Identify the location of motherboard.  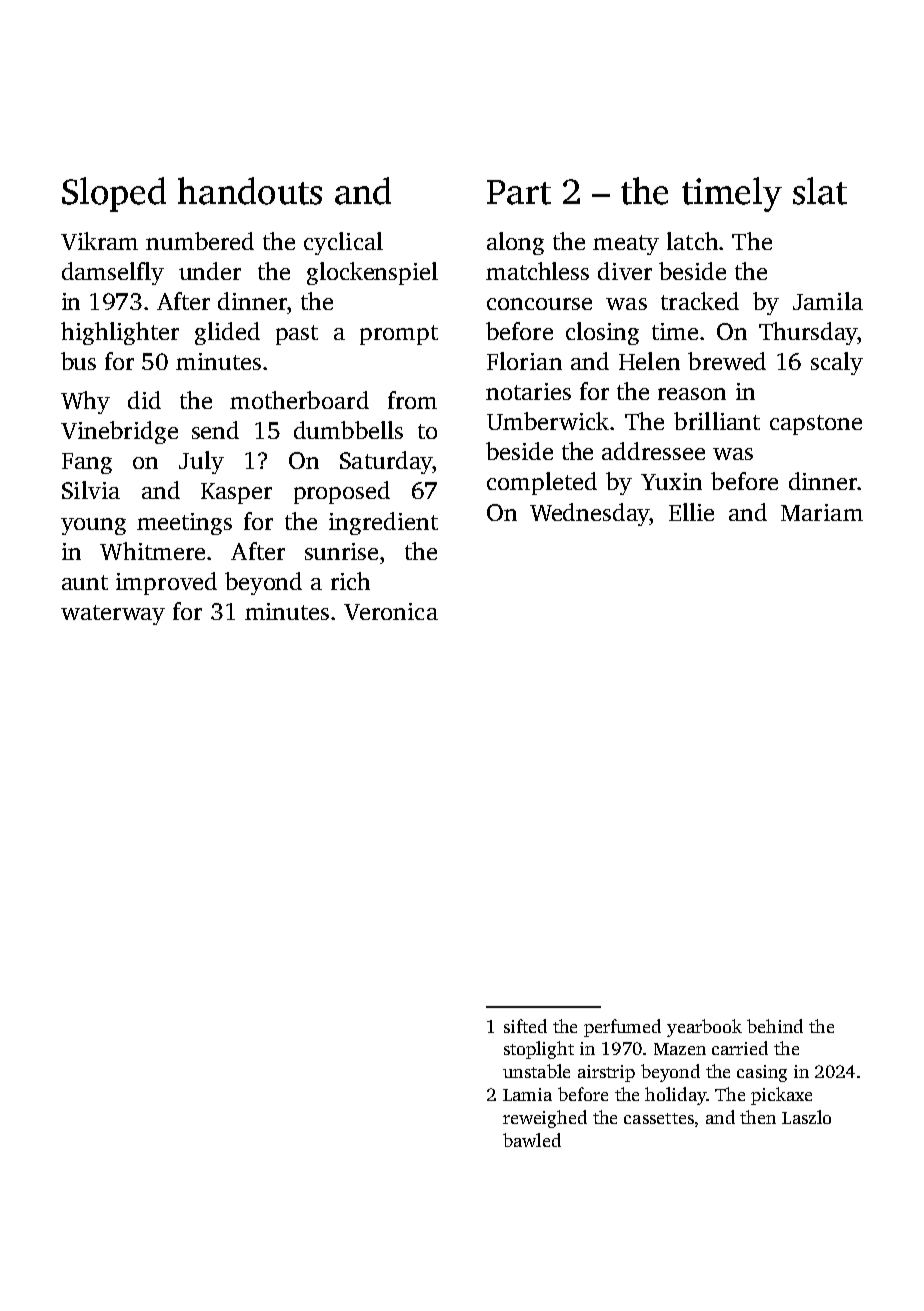
(299, 400).
